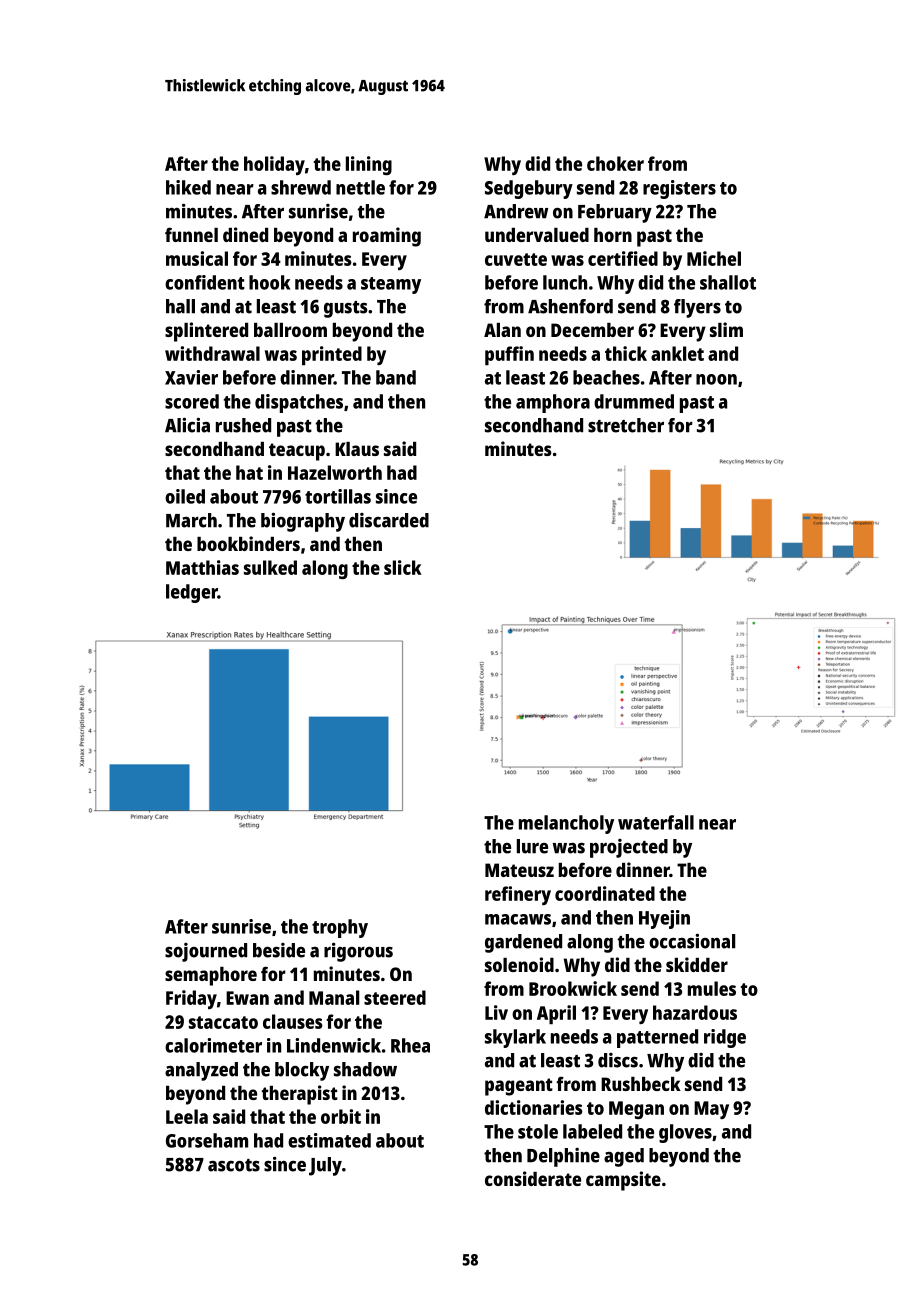  I want to click on sulked, so click(270, 567).
